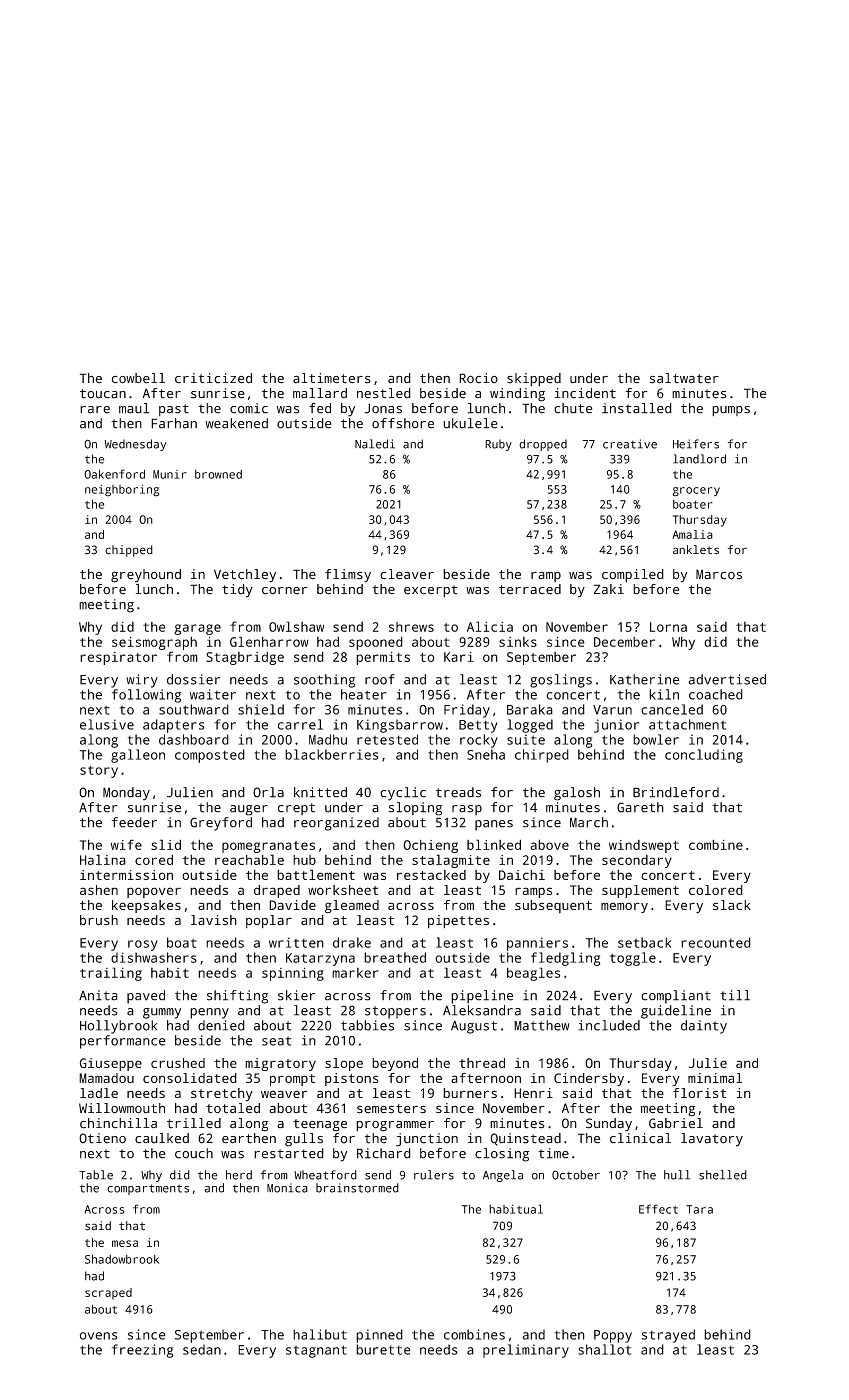 This screenshot has height=1400, width=849. I want to click on pipettes, so click(458, 922).
